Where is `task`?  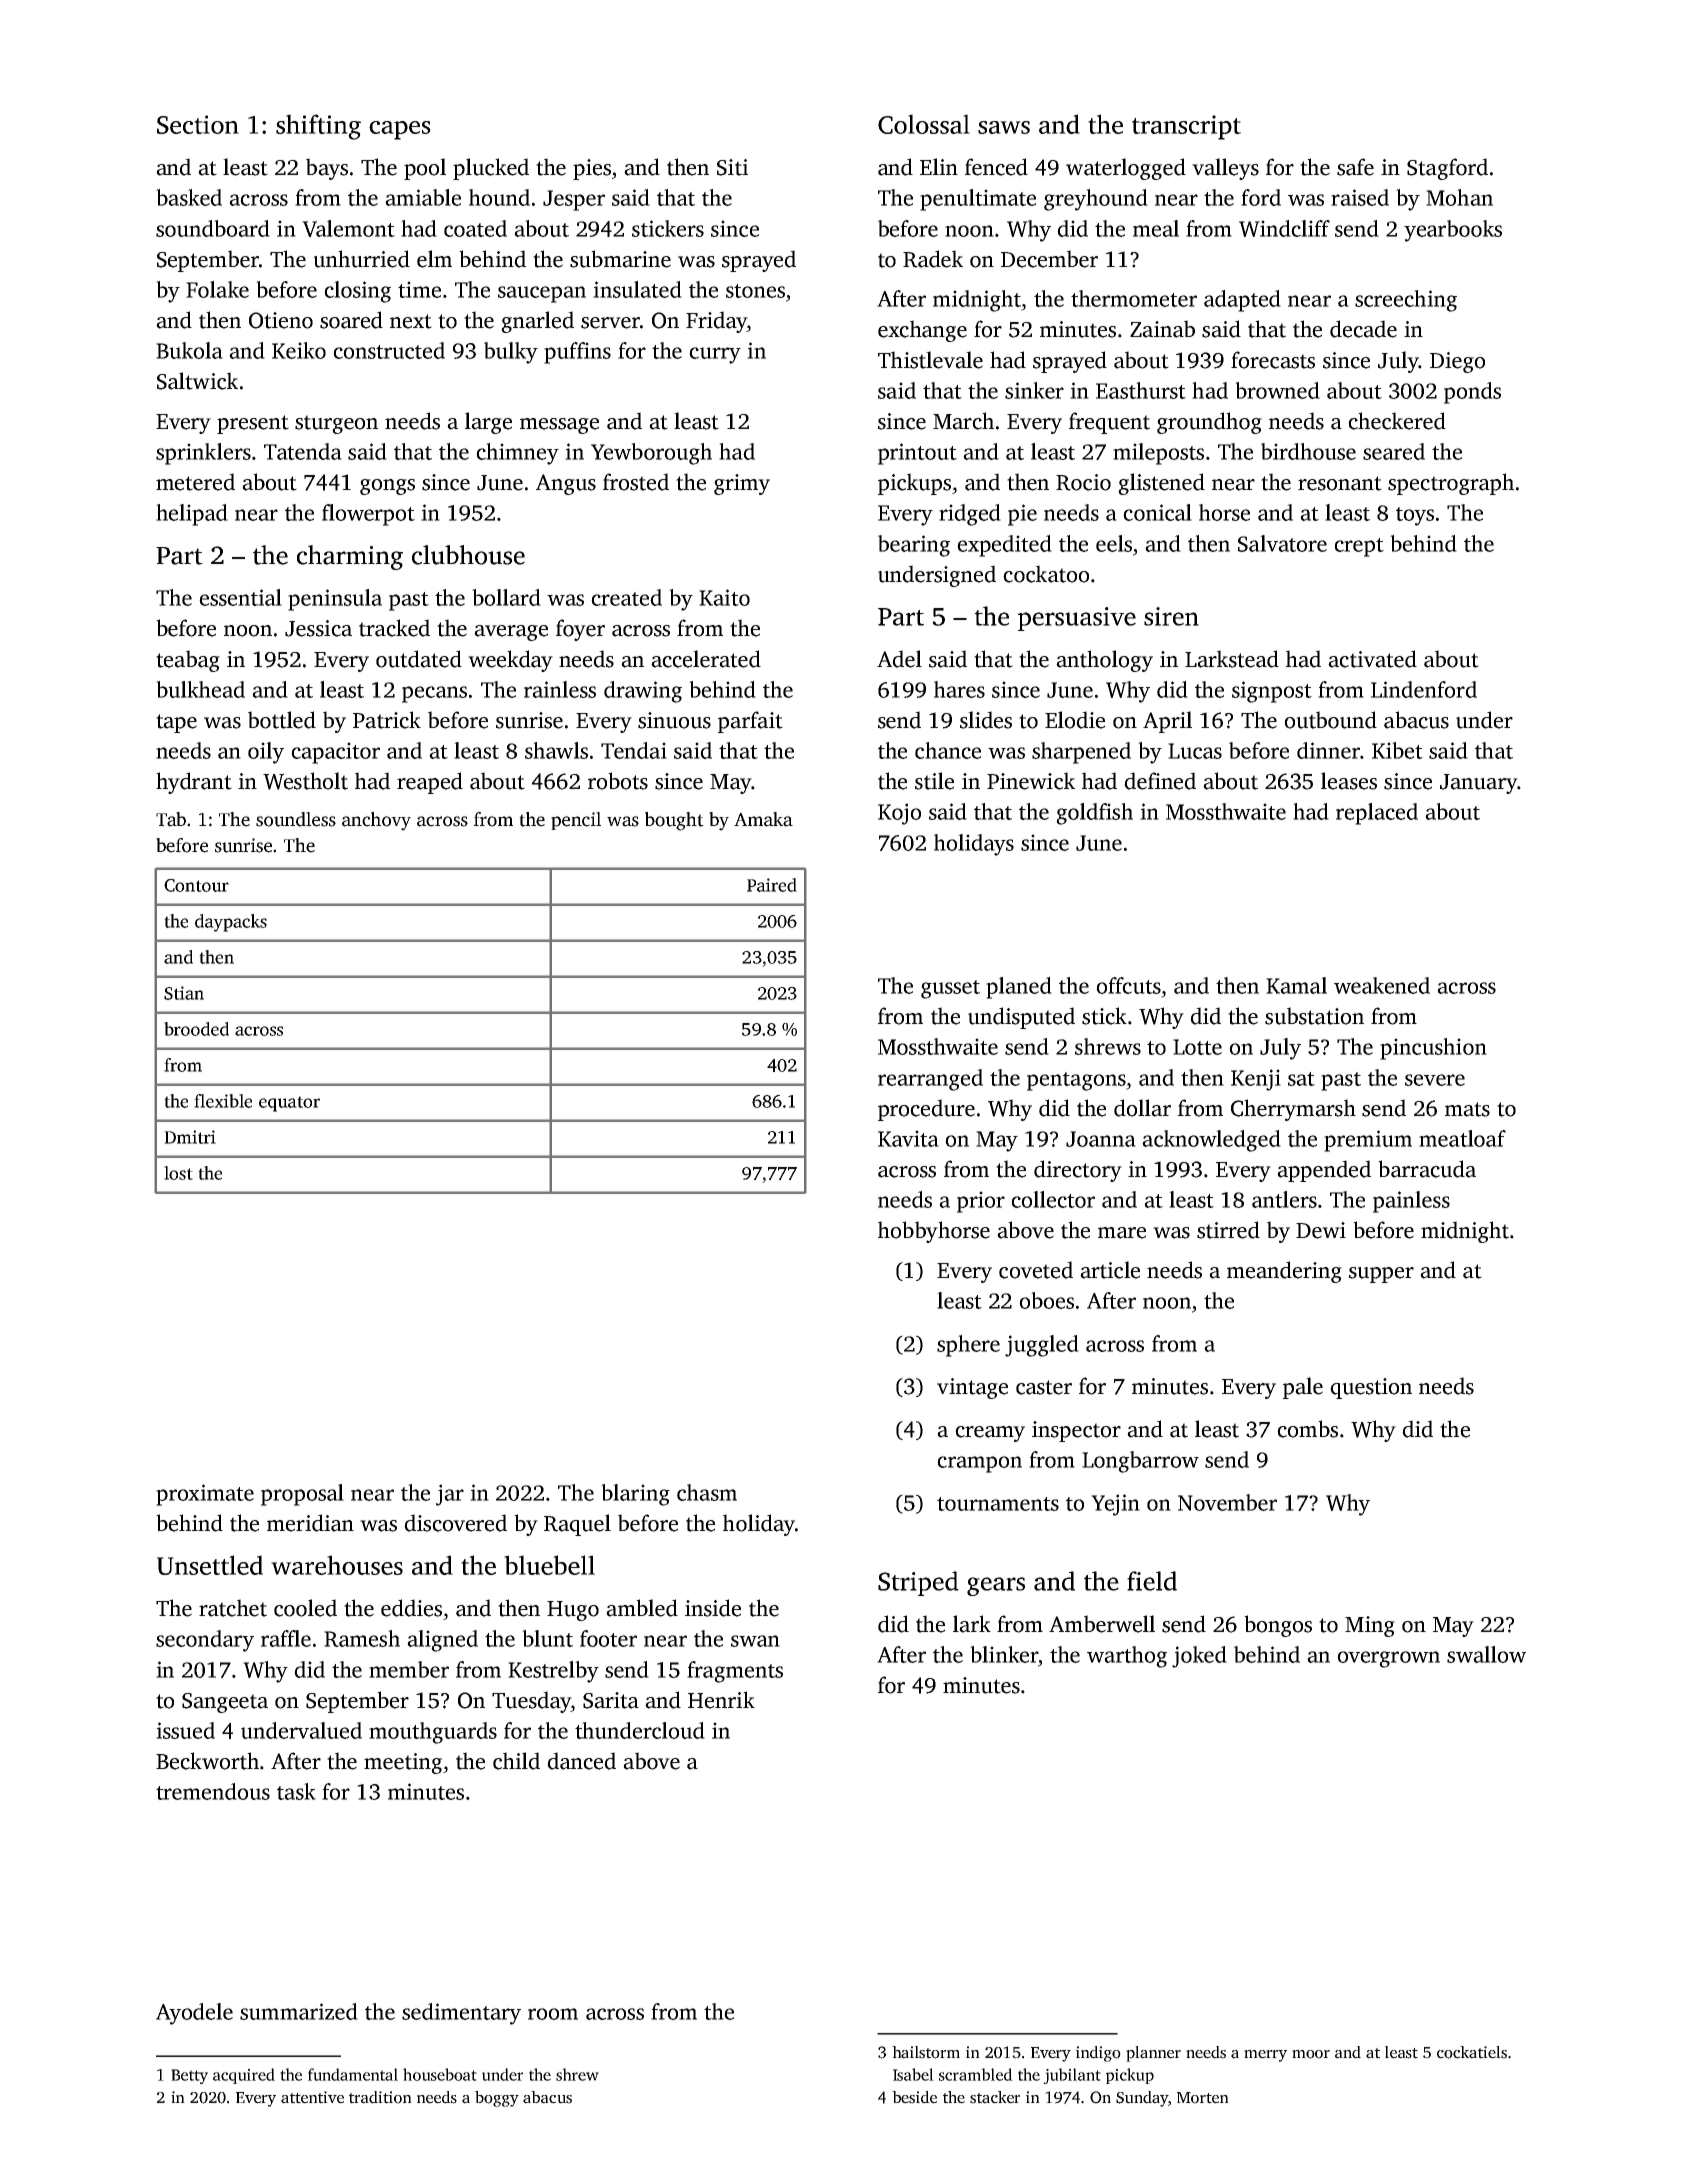 task is located at coordinates (296, 1791).
